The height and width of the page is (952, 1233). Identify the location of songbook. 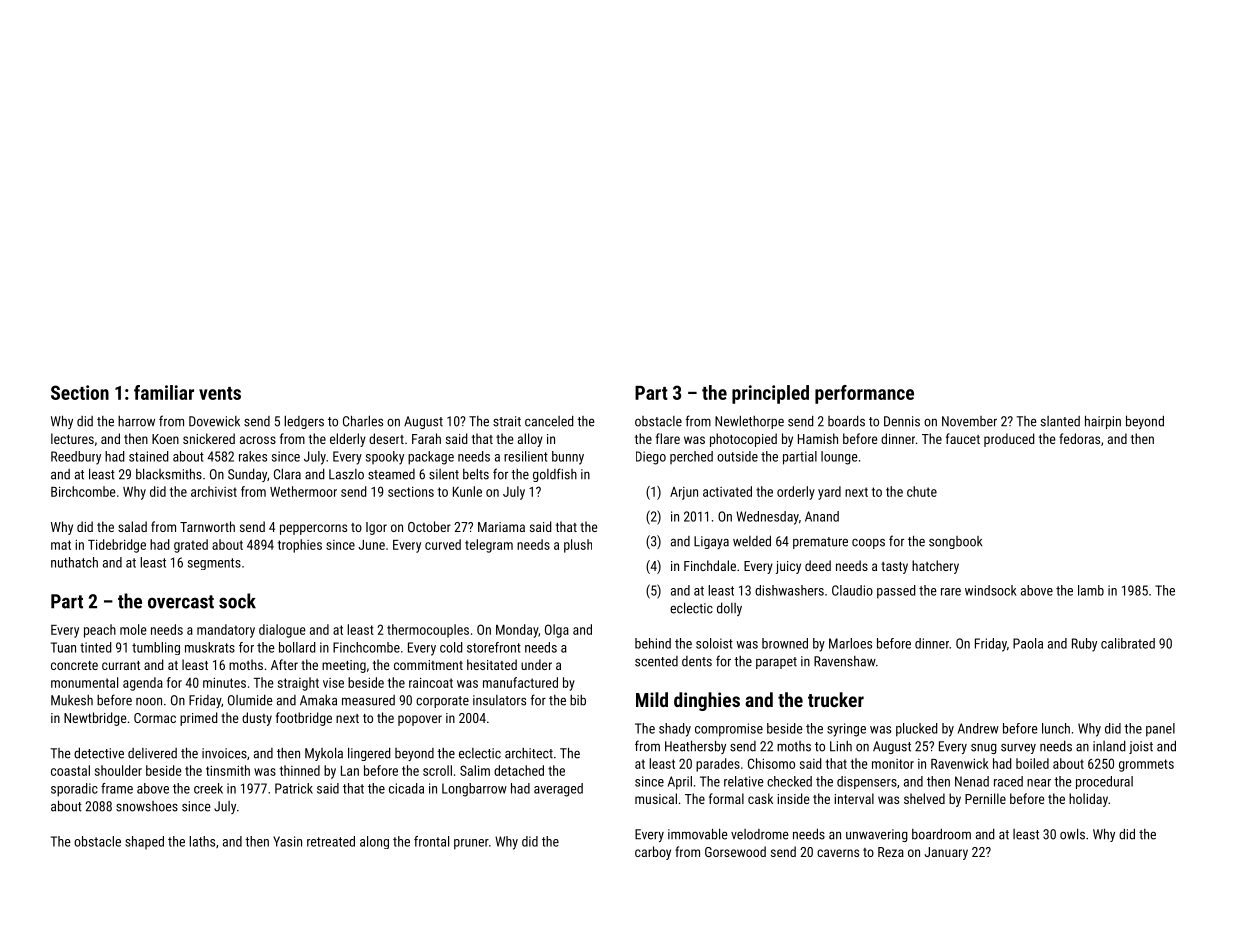
(955, 542).
